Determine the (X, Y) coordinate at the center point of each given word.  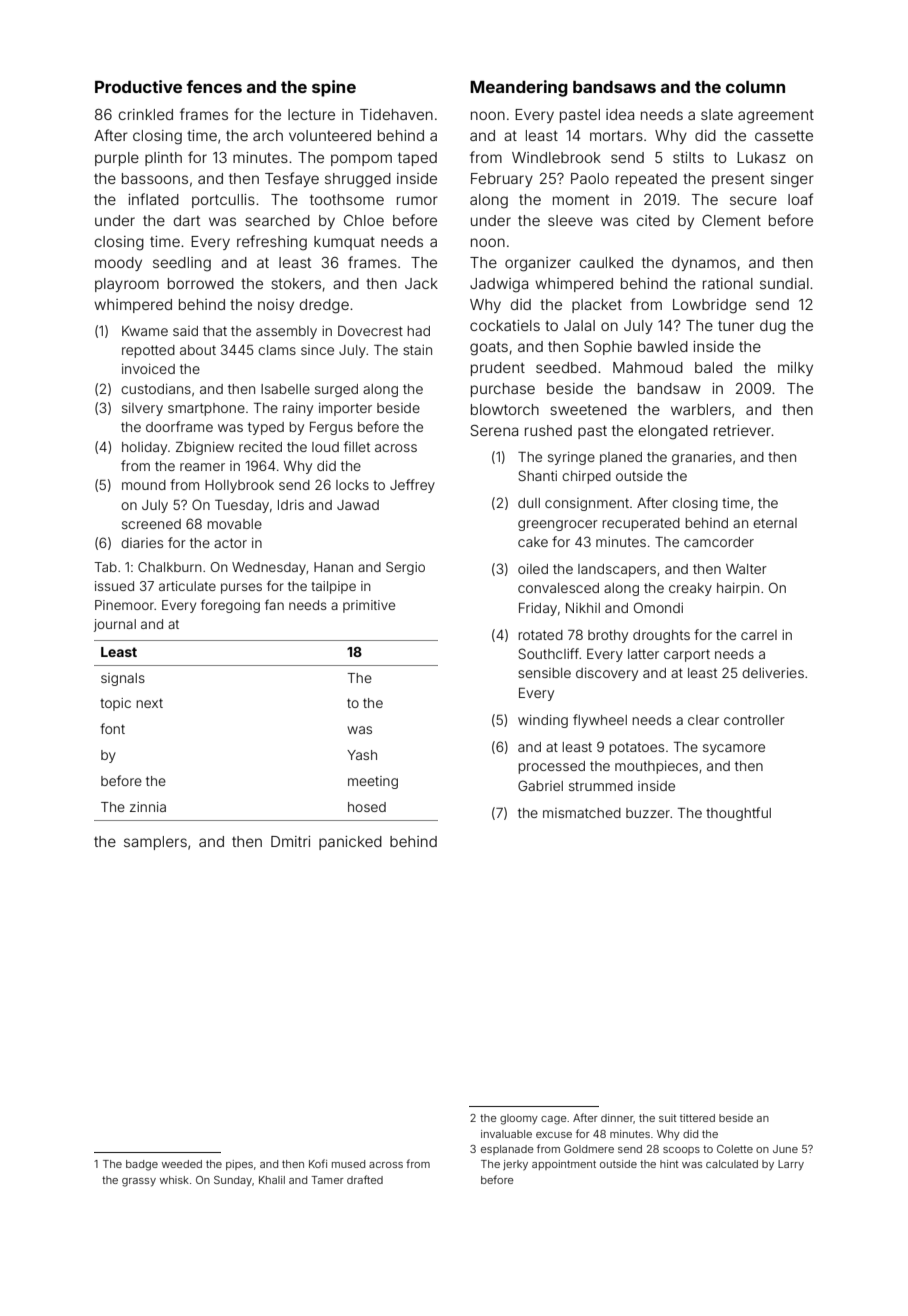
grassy (139, 1182)
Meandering (519, 88)
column (755, 87)
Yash (362, 755)
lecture (311, 114)
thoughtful (738, 814)
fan (274, 604)
